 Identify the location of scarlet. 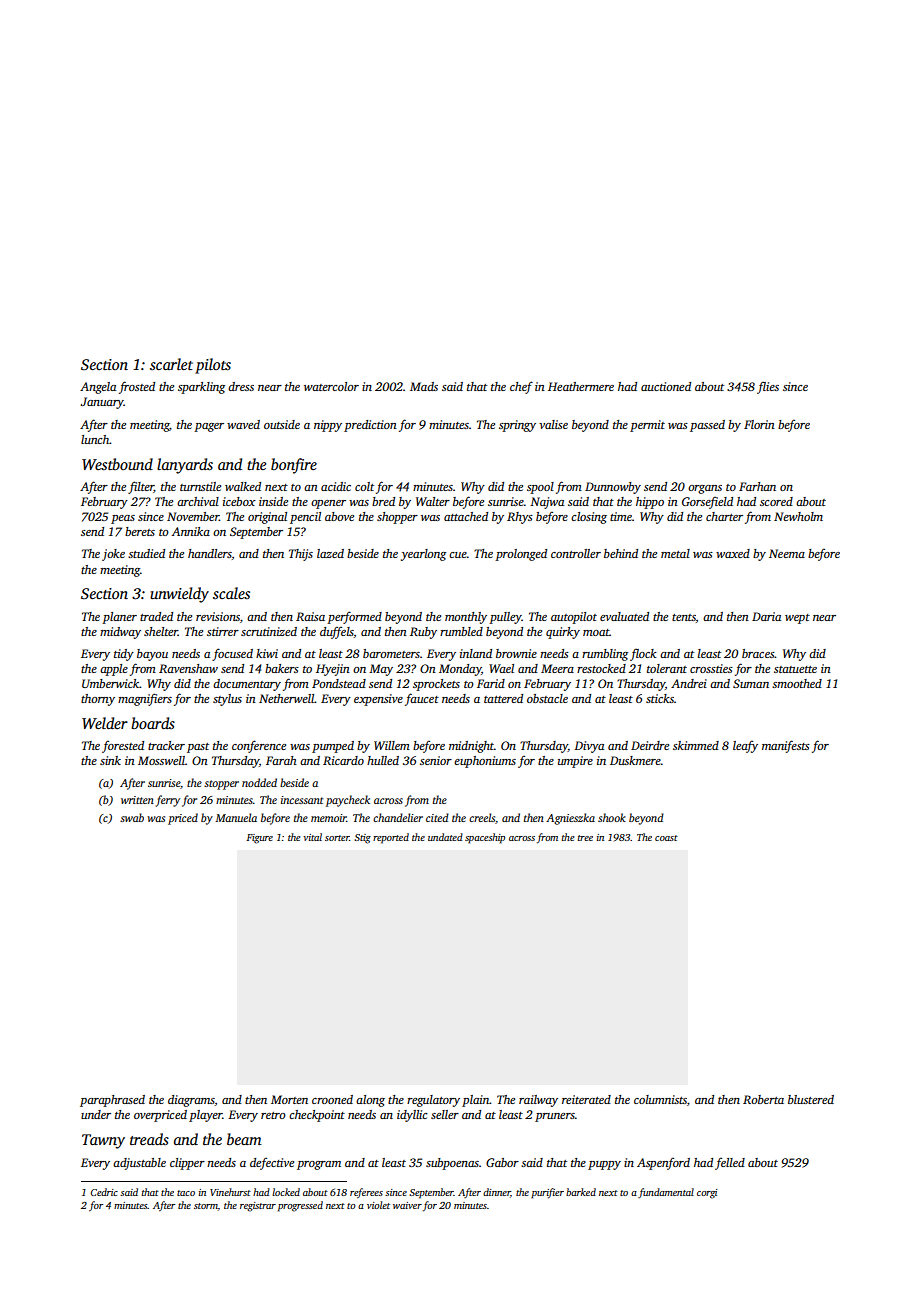
(171, 364).
